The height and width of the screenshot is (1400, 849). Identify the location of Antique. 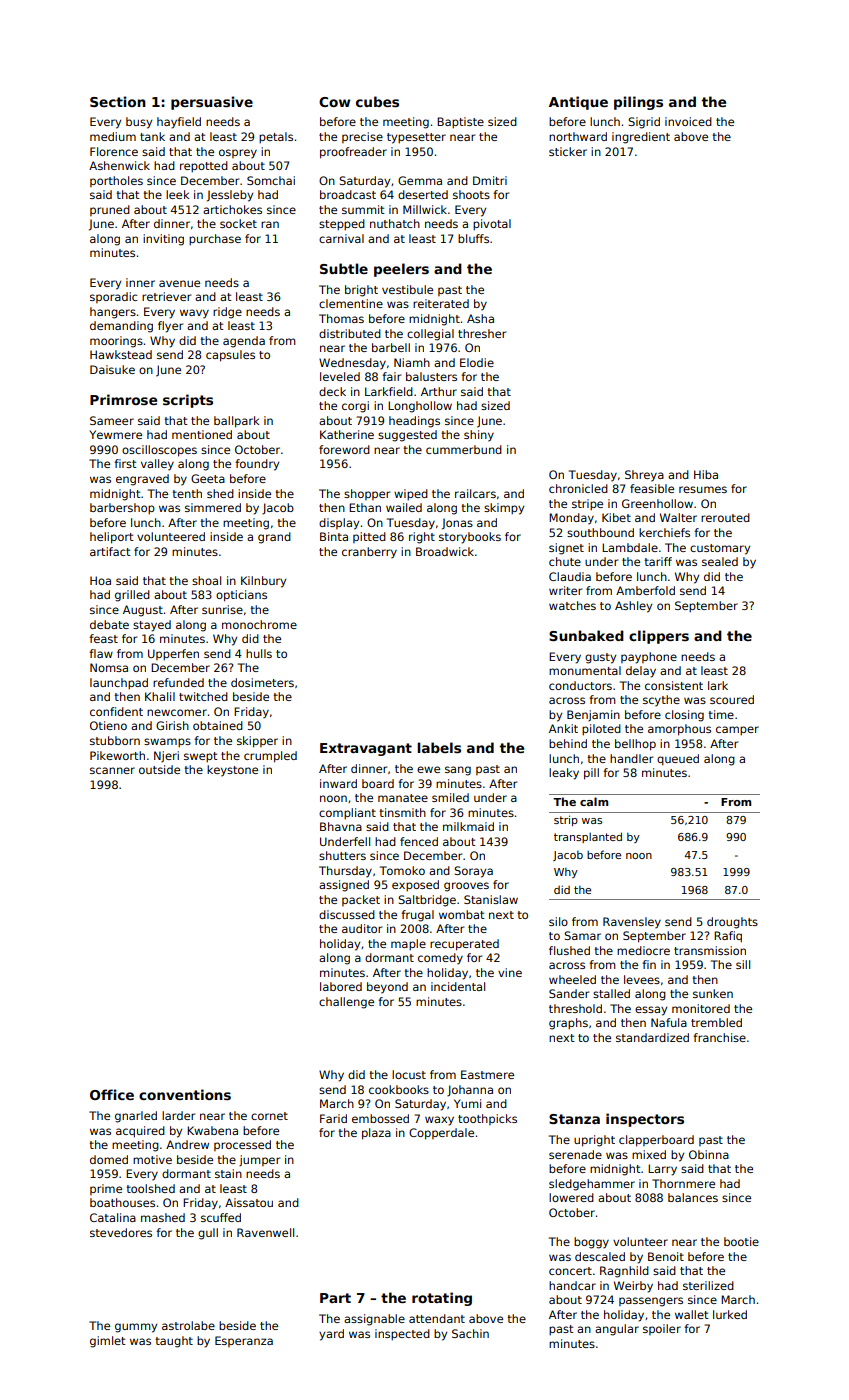
(578, 103).
